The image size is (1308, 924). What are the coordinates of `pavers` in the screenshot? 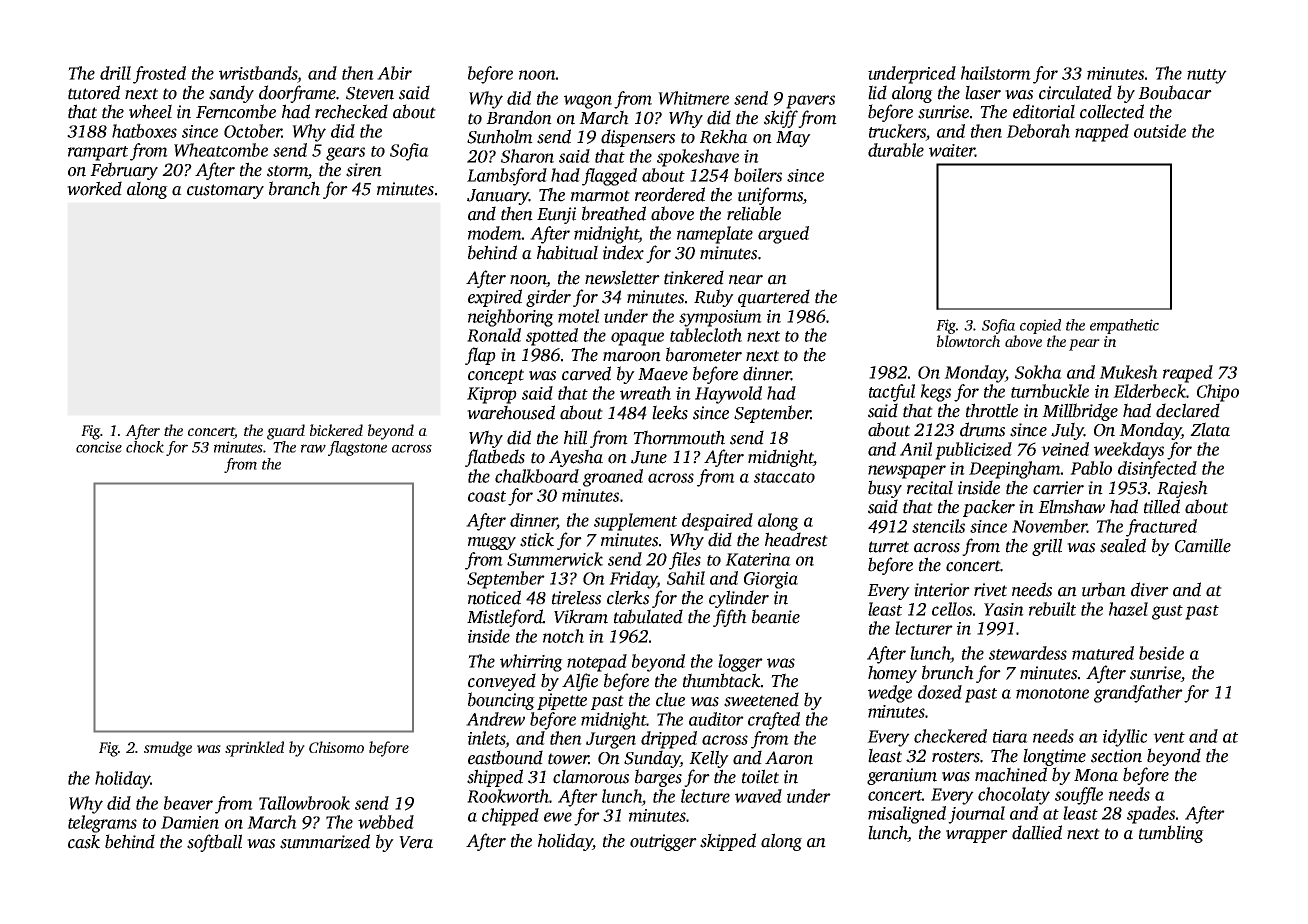 It's located at (810, 102).
